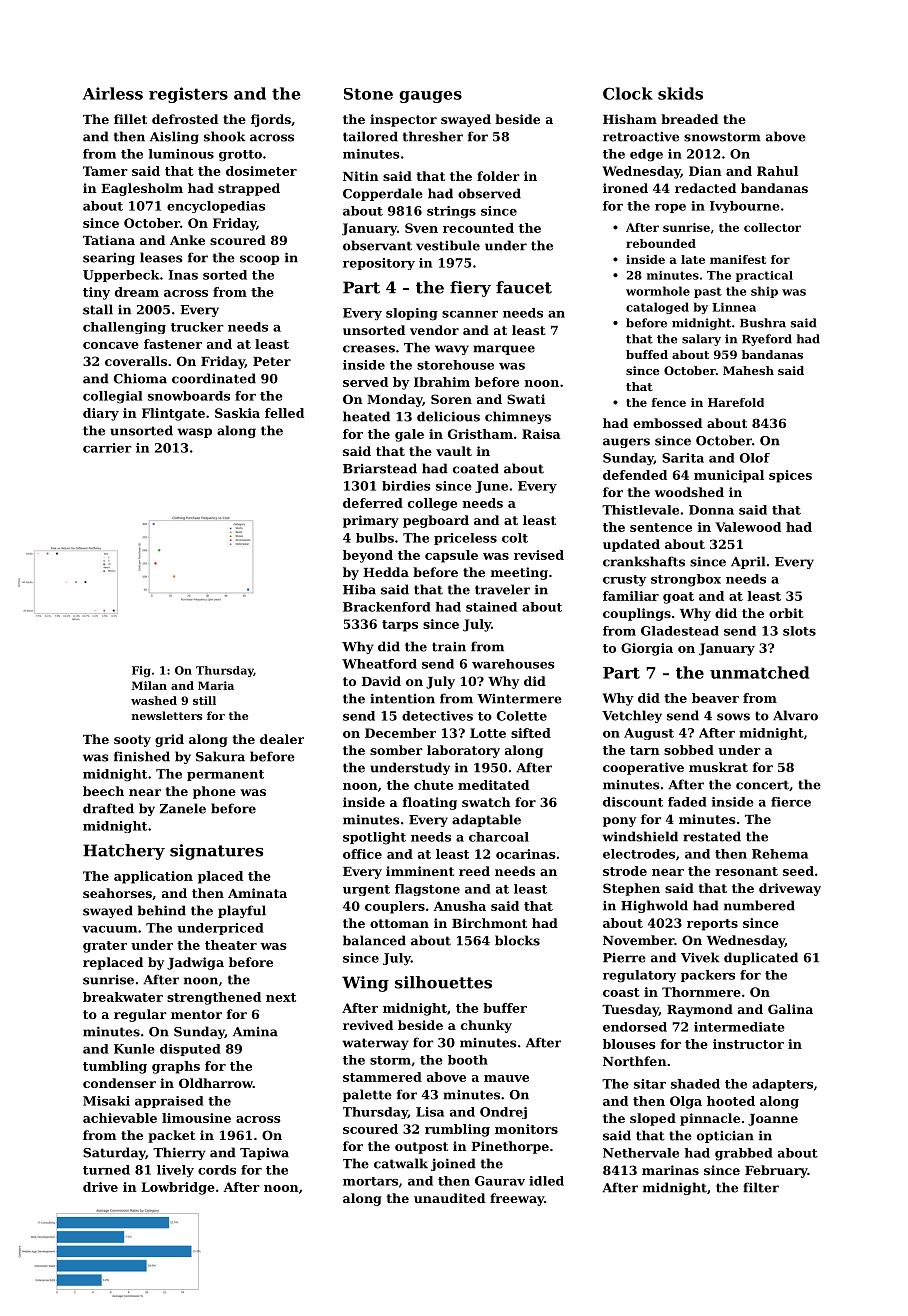 This screenshot has width=908, height=1316. What do you see at coordinates (430, 97) in the screenshot?
I see `gauges` at bounding box center [430, 97].
